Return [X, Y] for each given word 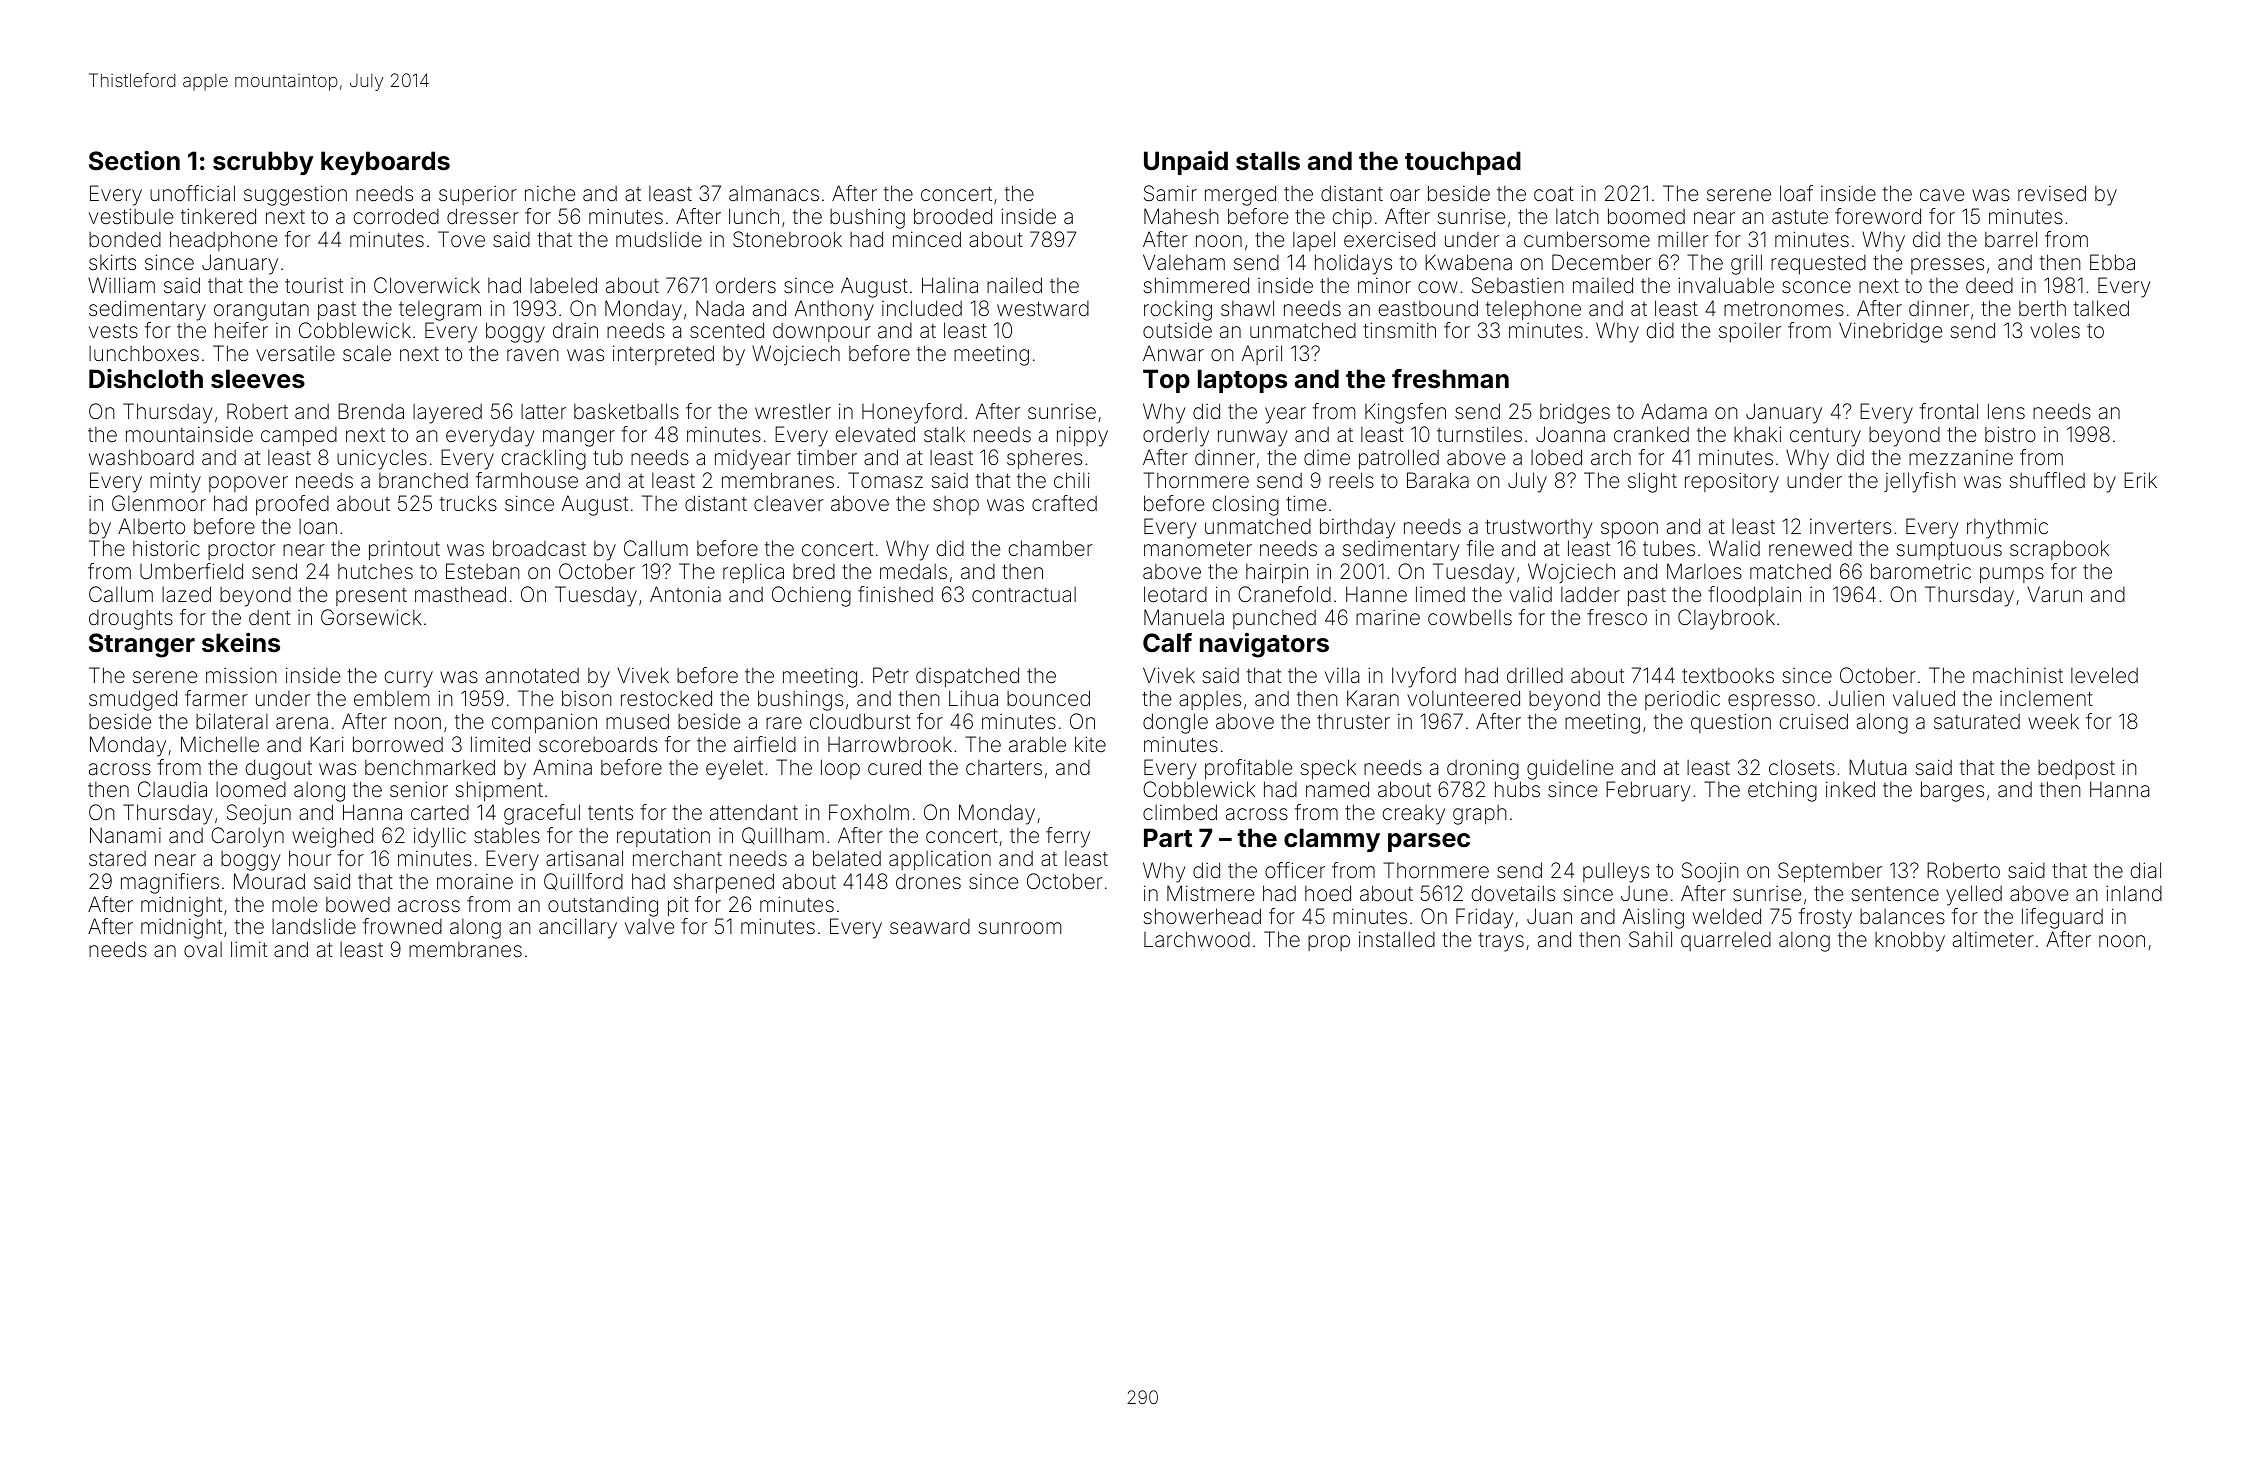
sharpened [724, 883]
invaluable [1726, 285]
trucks [468, 503]
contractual [1024, 594]
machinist [2018, 675]
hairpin [1277, 573]
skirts [112, 262]
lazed [186, 594]
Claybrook [1726, 619]
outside [1177, 330]
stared [117, 858]
